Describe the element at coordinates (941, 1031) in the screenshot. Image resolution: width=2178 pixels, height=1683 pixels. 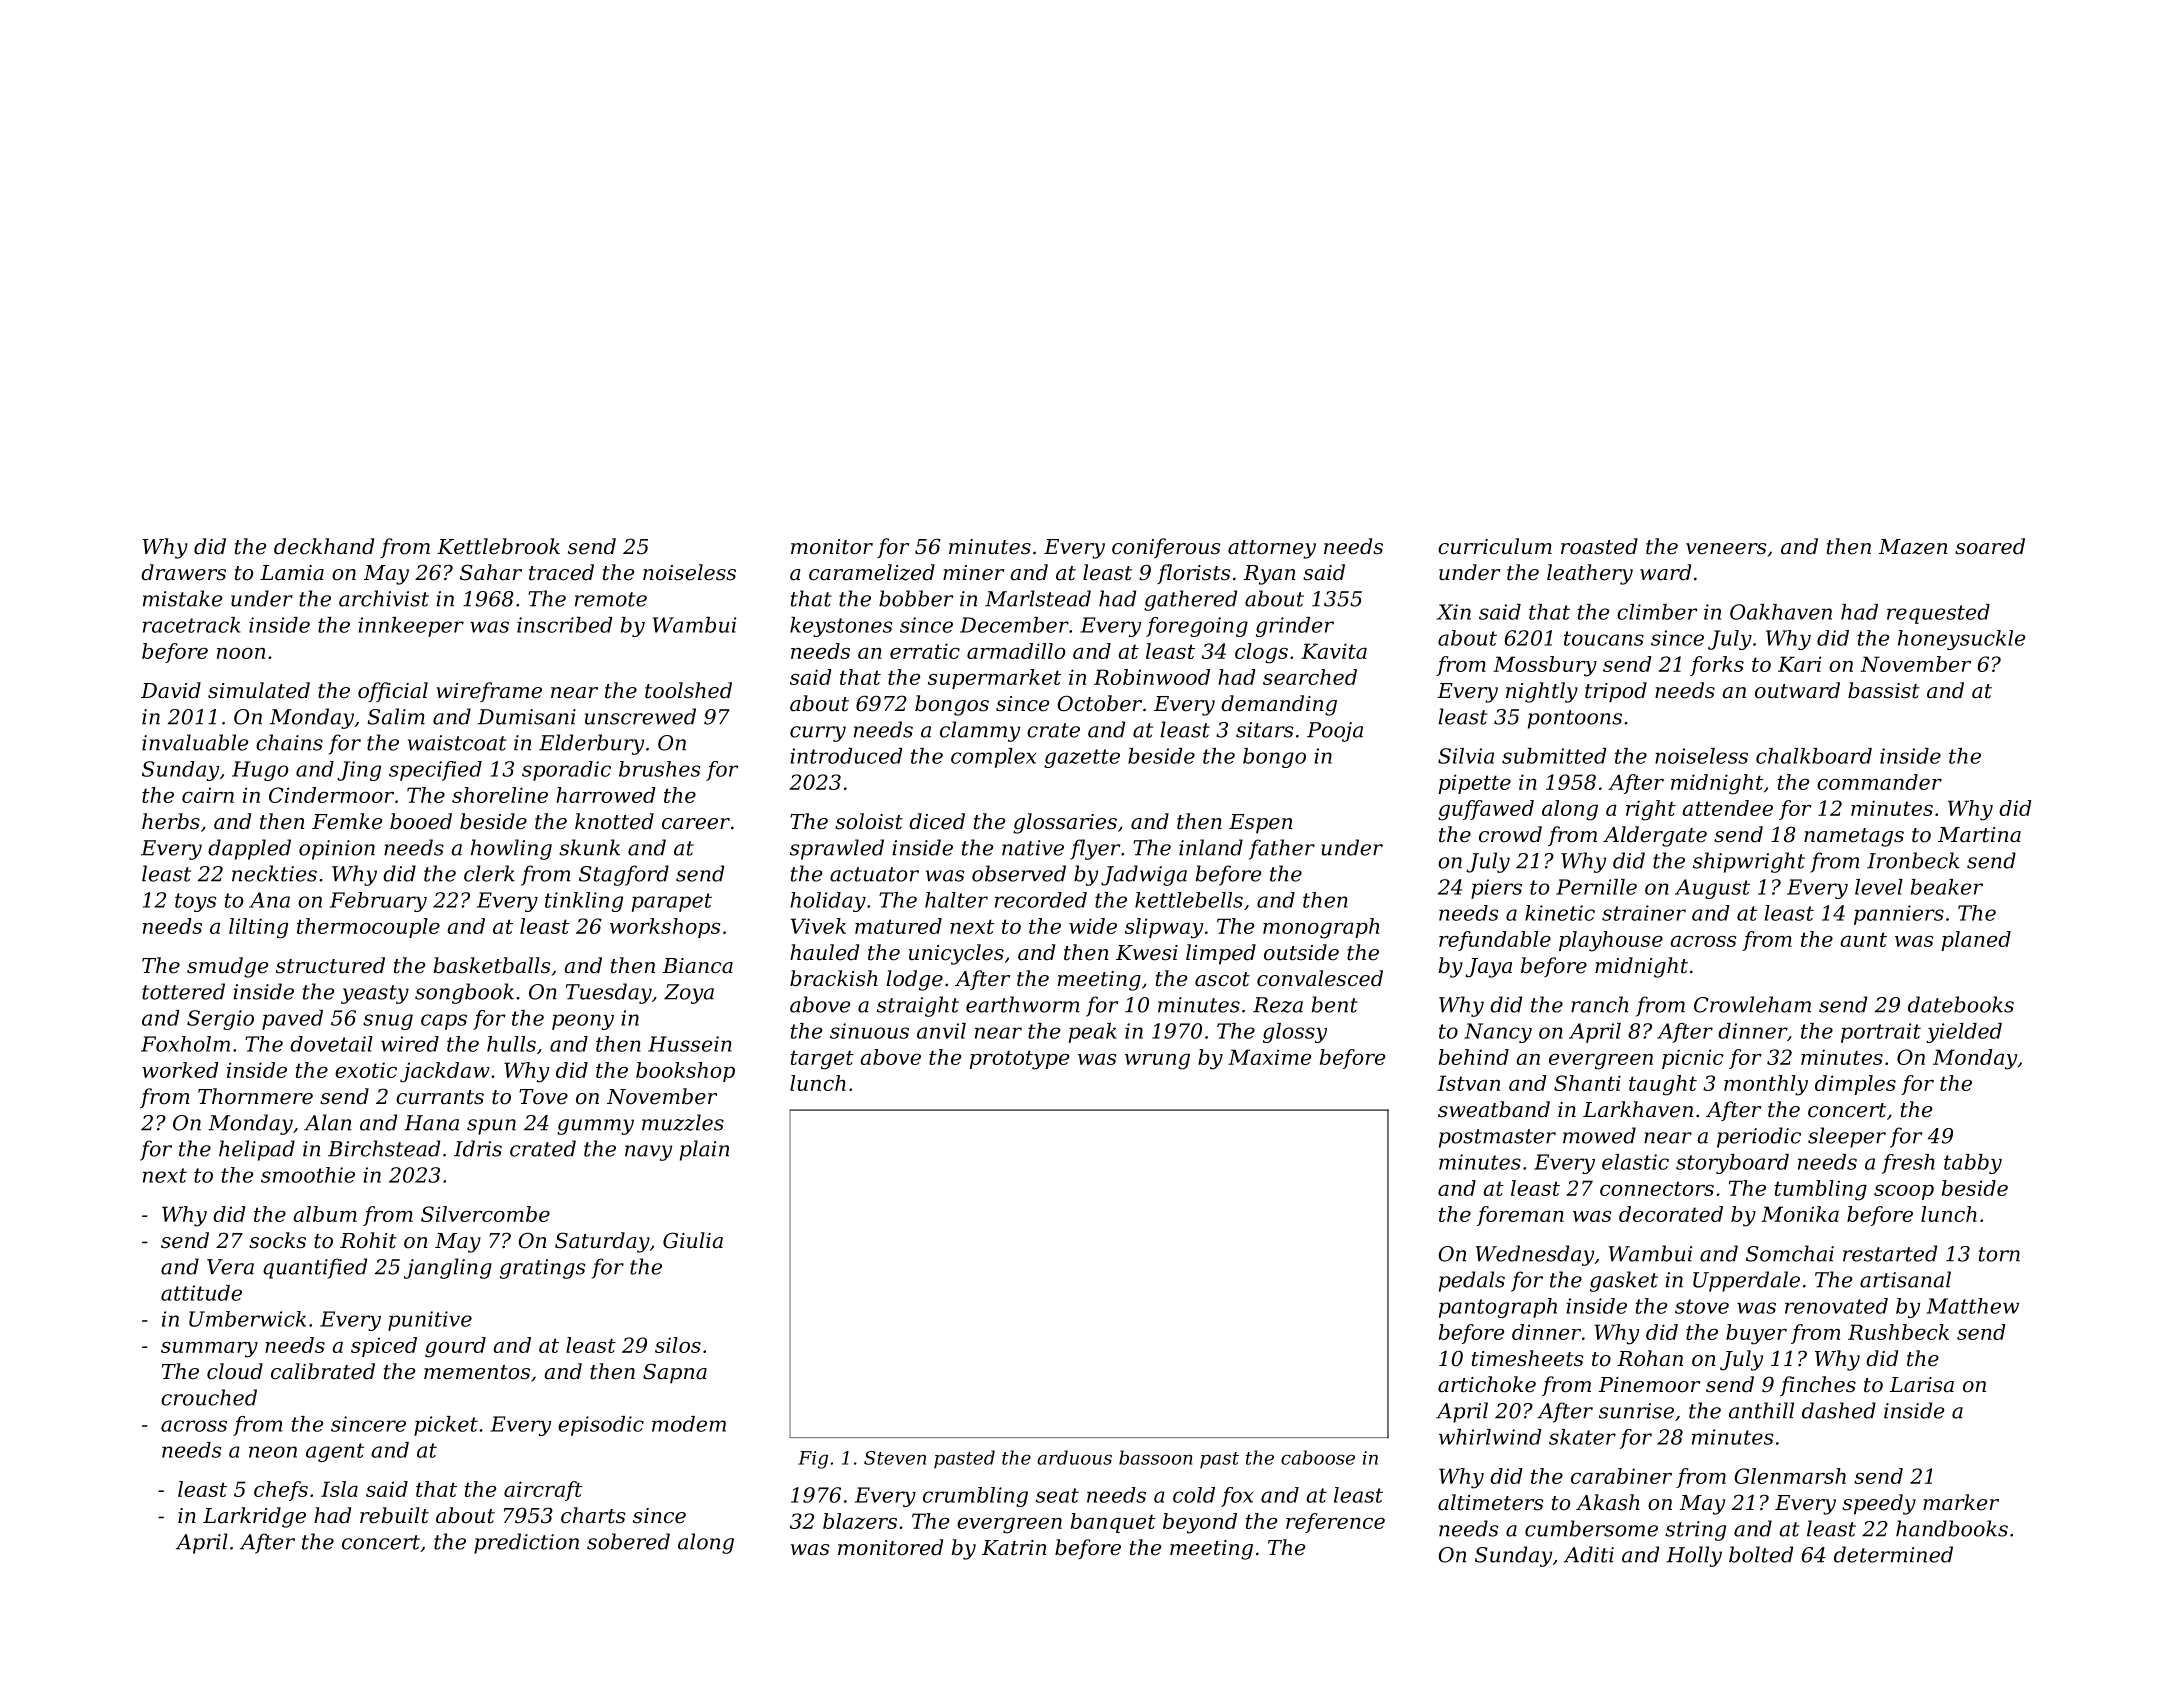
I see `anvil` at that location.
